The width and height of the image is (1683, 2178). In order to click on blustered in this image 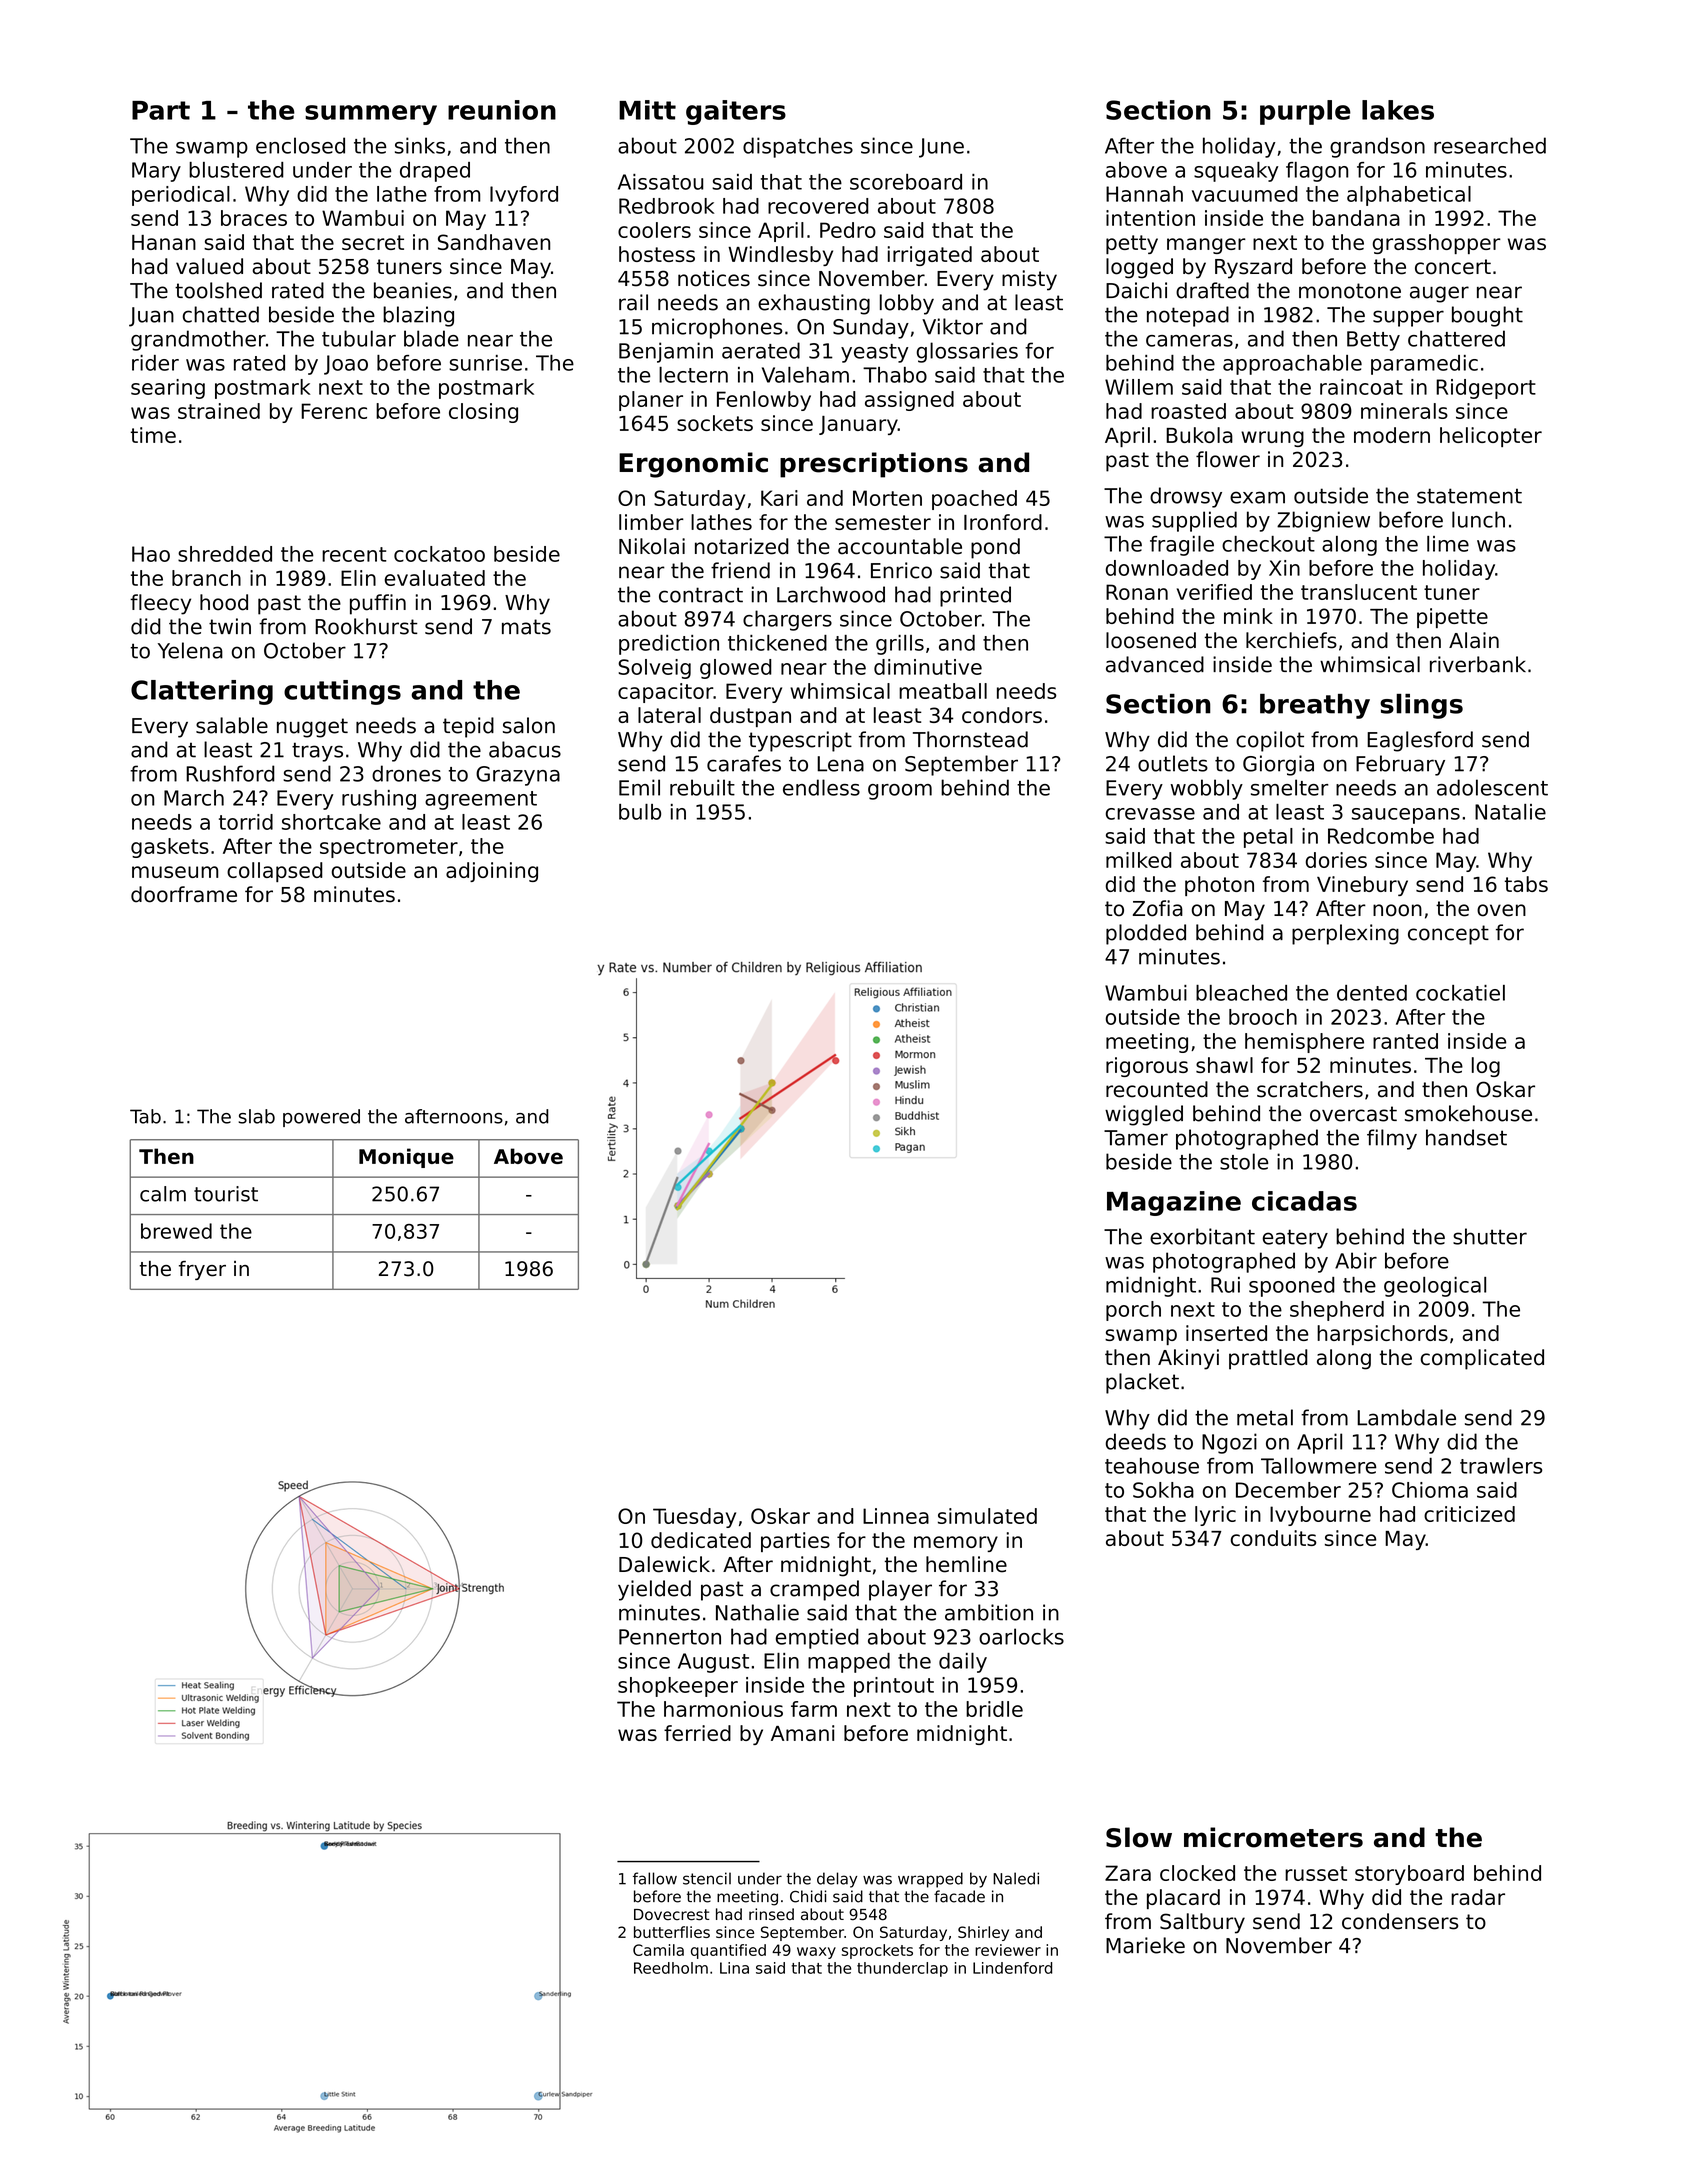, I will do `click(236, 170)`.
